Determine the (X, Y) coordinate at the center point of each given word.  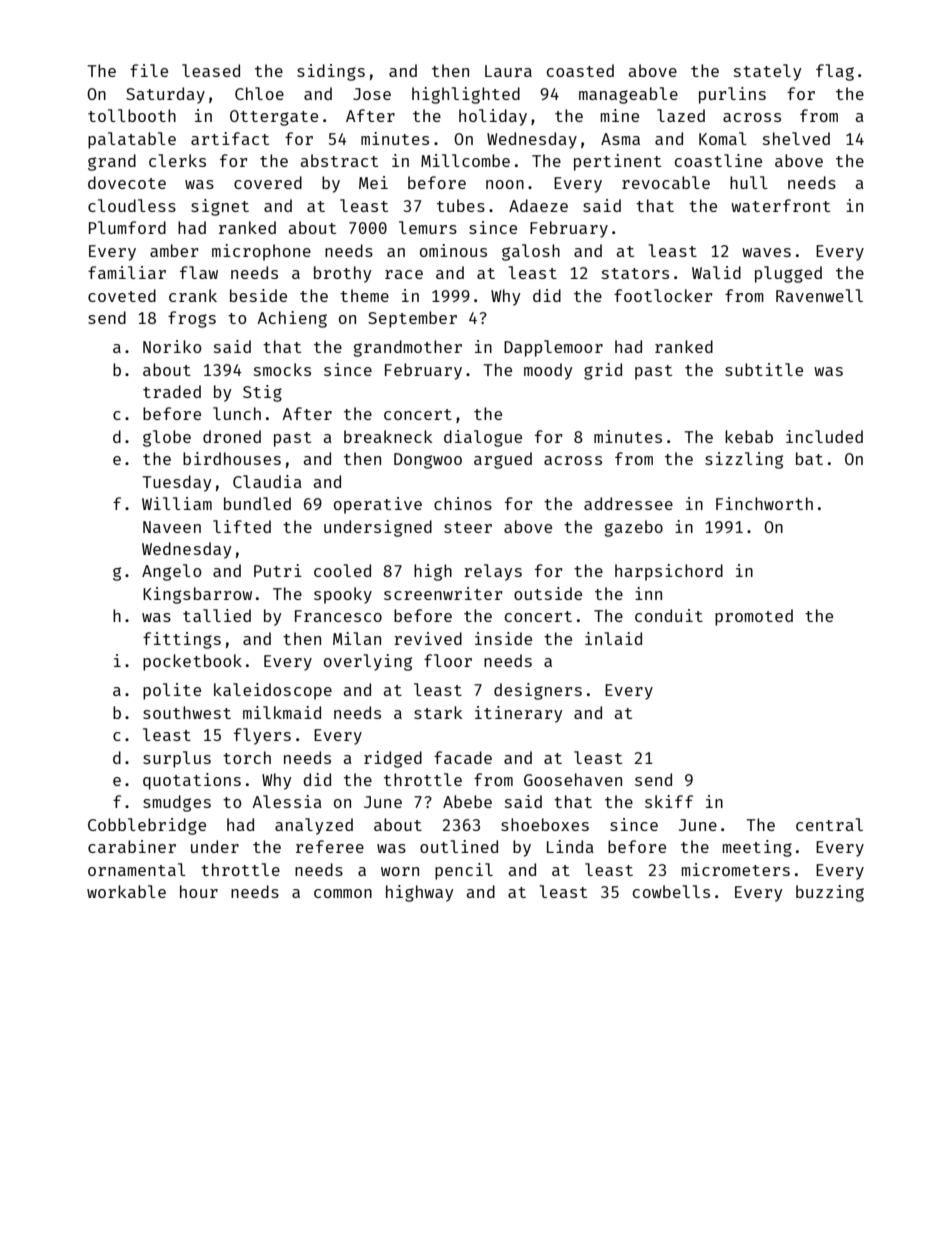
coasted (580, 70)
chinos (463, 503)
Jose (372, 94)
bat (809, 458)
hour (199, 891)
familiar (127, 272)
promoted (754, 617)
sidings (331, 72)
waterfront (780, 205)
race (404, 274)
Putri (278, 570)
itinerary (518, 714)
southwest (187, 712)
